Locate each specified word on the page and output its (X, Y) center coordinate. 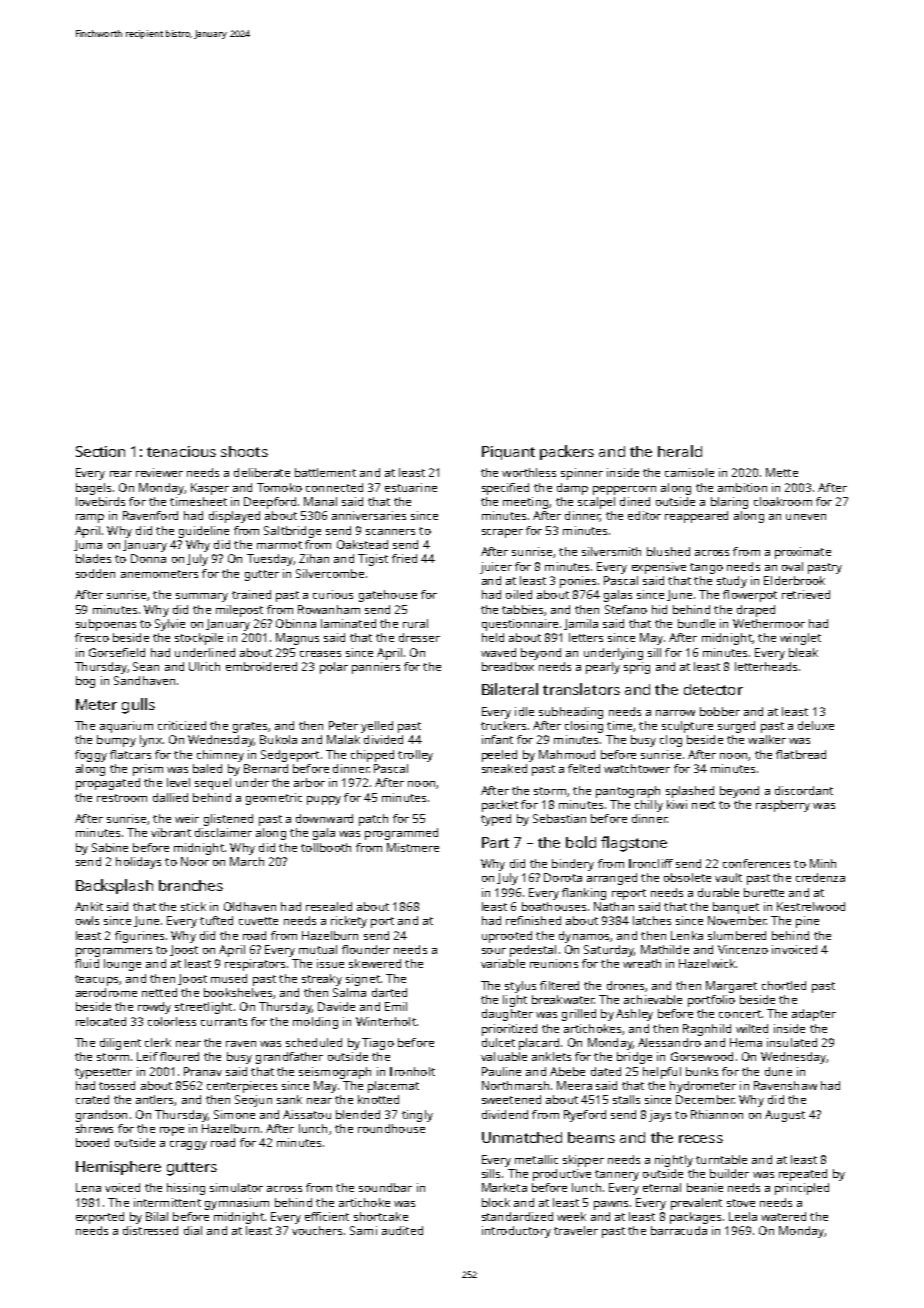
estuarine (411, 487)
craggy (188, 1145)
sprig (637, 668)
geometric (274, 799)
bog (85, 682)
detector (713, 689)
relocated (101, 1021)
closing (584, 727)
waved (498, 652)
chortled (784, 985)
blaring (729, 503)
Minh (823, 863)
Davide (336, 1006)
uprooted (507, 937)
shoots (244, 451)
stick (193, 906)
